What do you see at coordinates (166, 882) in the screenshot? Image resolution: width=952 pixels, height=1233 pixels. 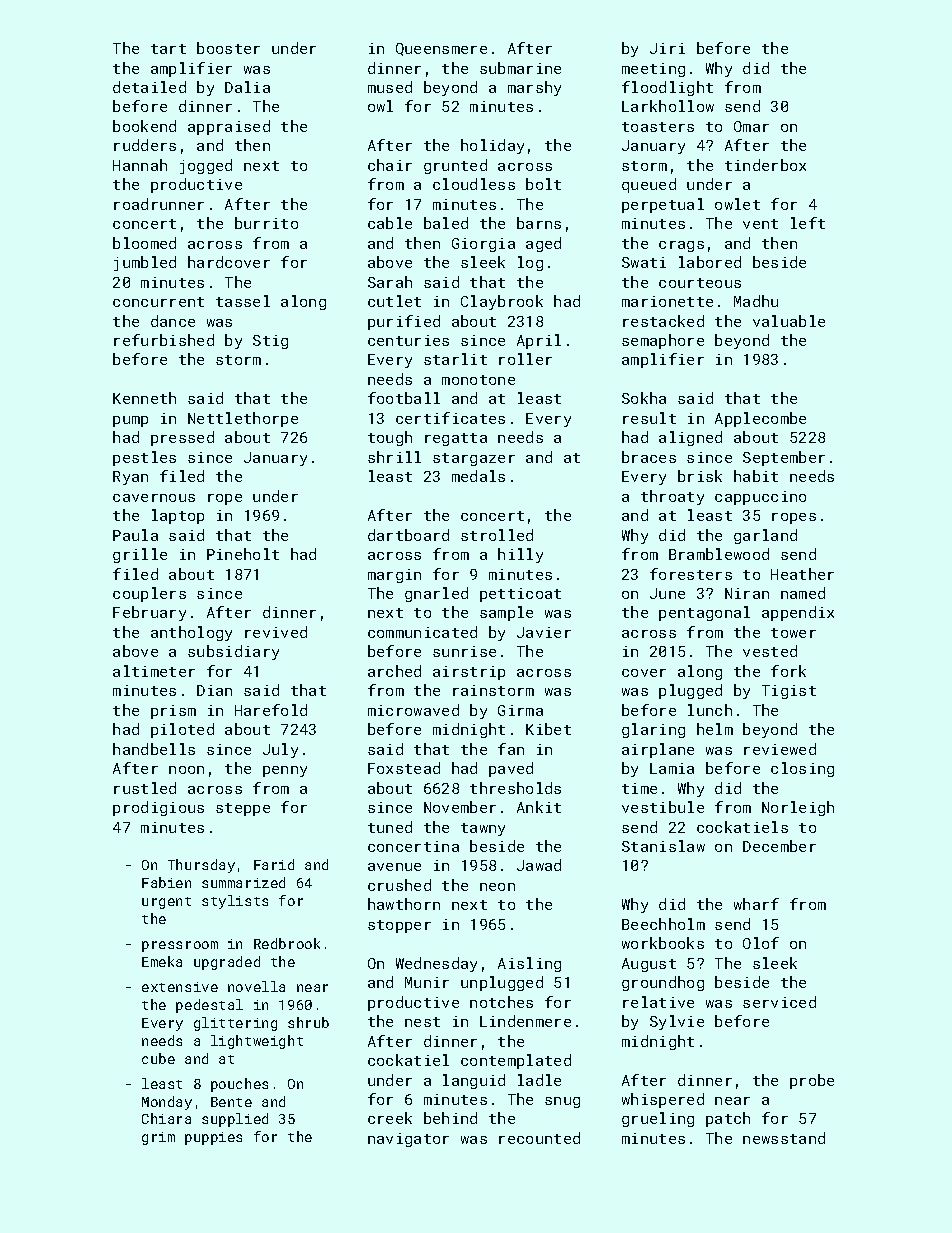 I see `Fabien` at bounding box center [166, 882].
